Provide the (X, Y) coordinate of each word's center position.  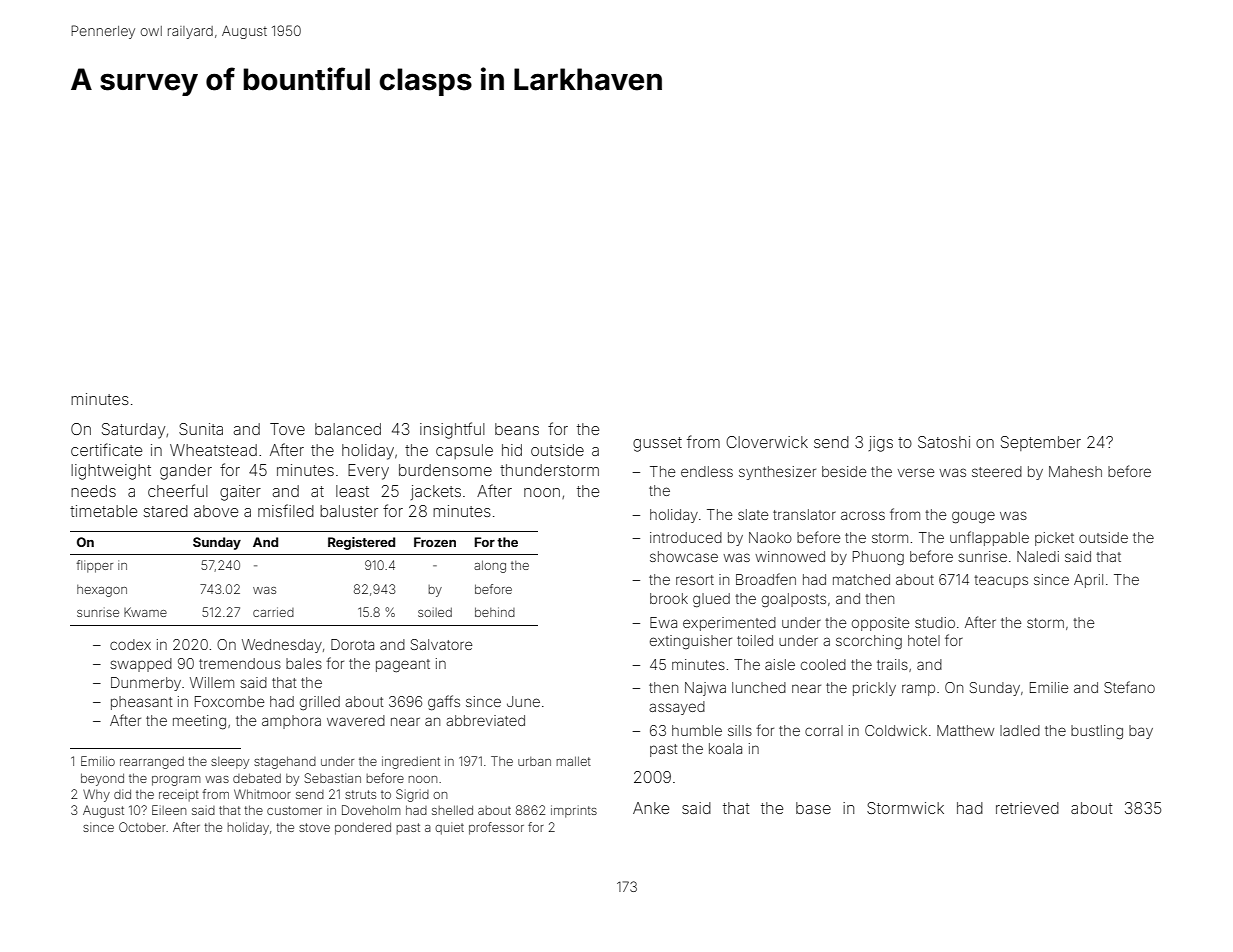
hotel (924, 640)
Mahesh (1075, 471)
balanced (348, 429)
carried (273, 612)
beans (517, 429)
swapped (141, 665)
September (1041, 443)
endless (707, 471)
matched (861, 579)
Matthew (965, 730)
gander (186, 472)
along (490, 566)
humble (697, 730)
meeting (199, 722)
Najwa (705, 689)
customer (294, 810)
